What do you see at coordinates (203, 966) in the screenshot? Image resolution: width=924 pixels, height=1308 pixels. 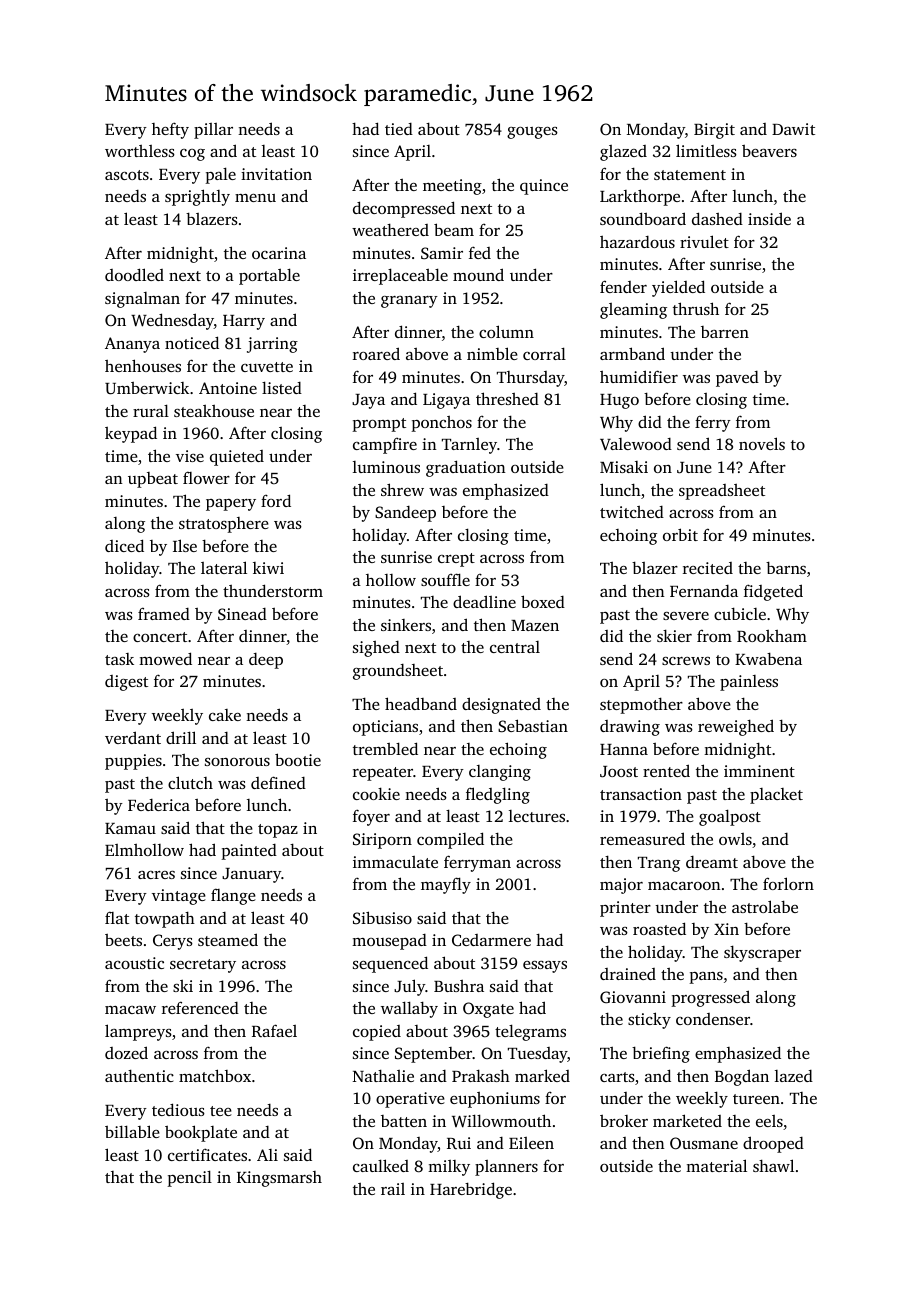 I see `secretary` at bounding box center [203, 966].
